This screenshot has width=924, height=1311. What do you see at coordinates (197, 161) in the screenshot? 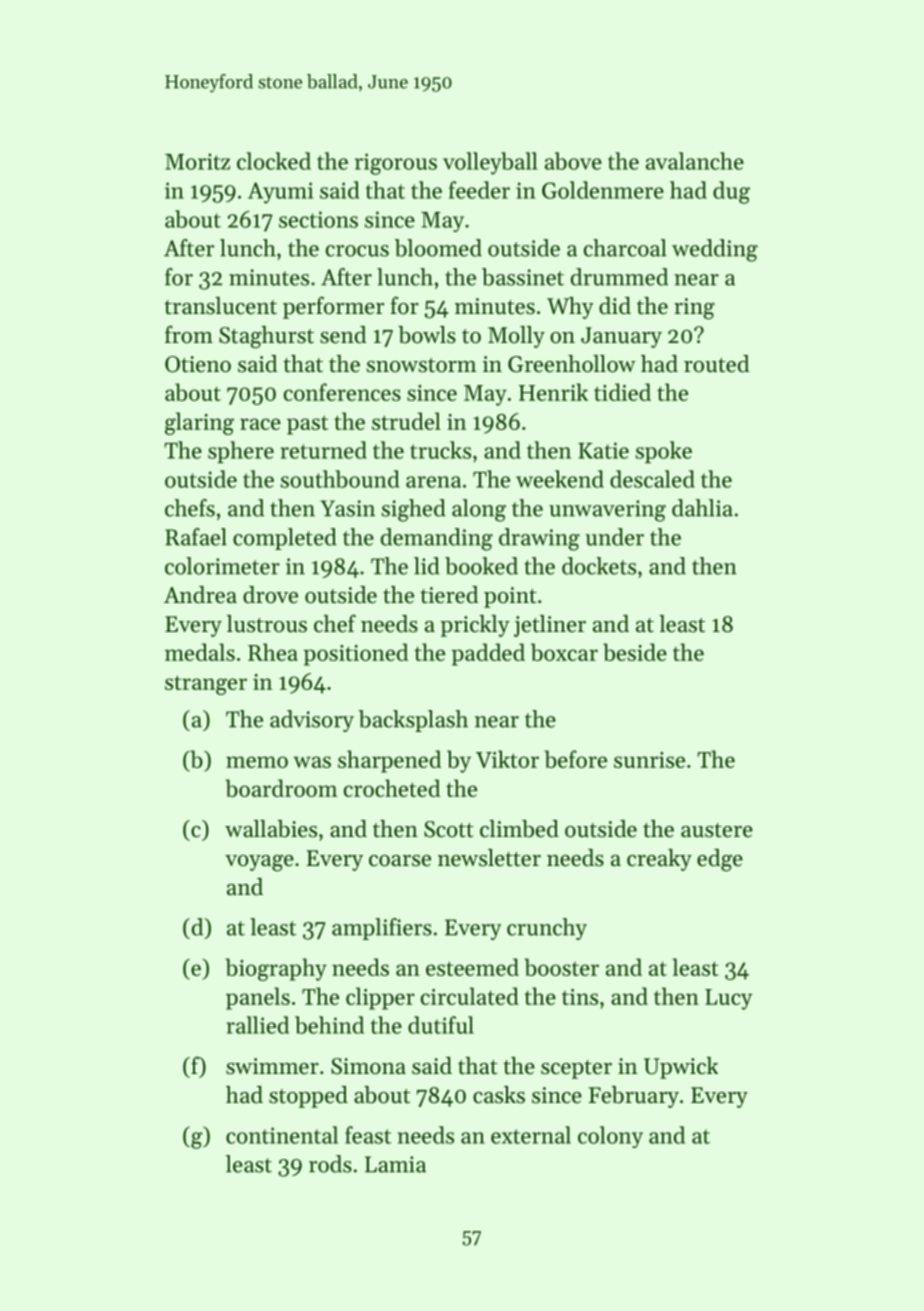
I see `Moritz` at bounding box center [197, 161].
